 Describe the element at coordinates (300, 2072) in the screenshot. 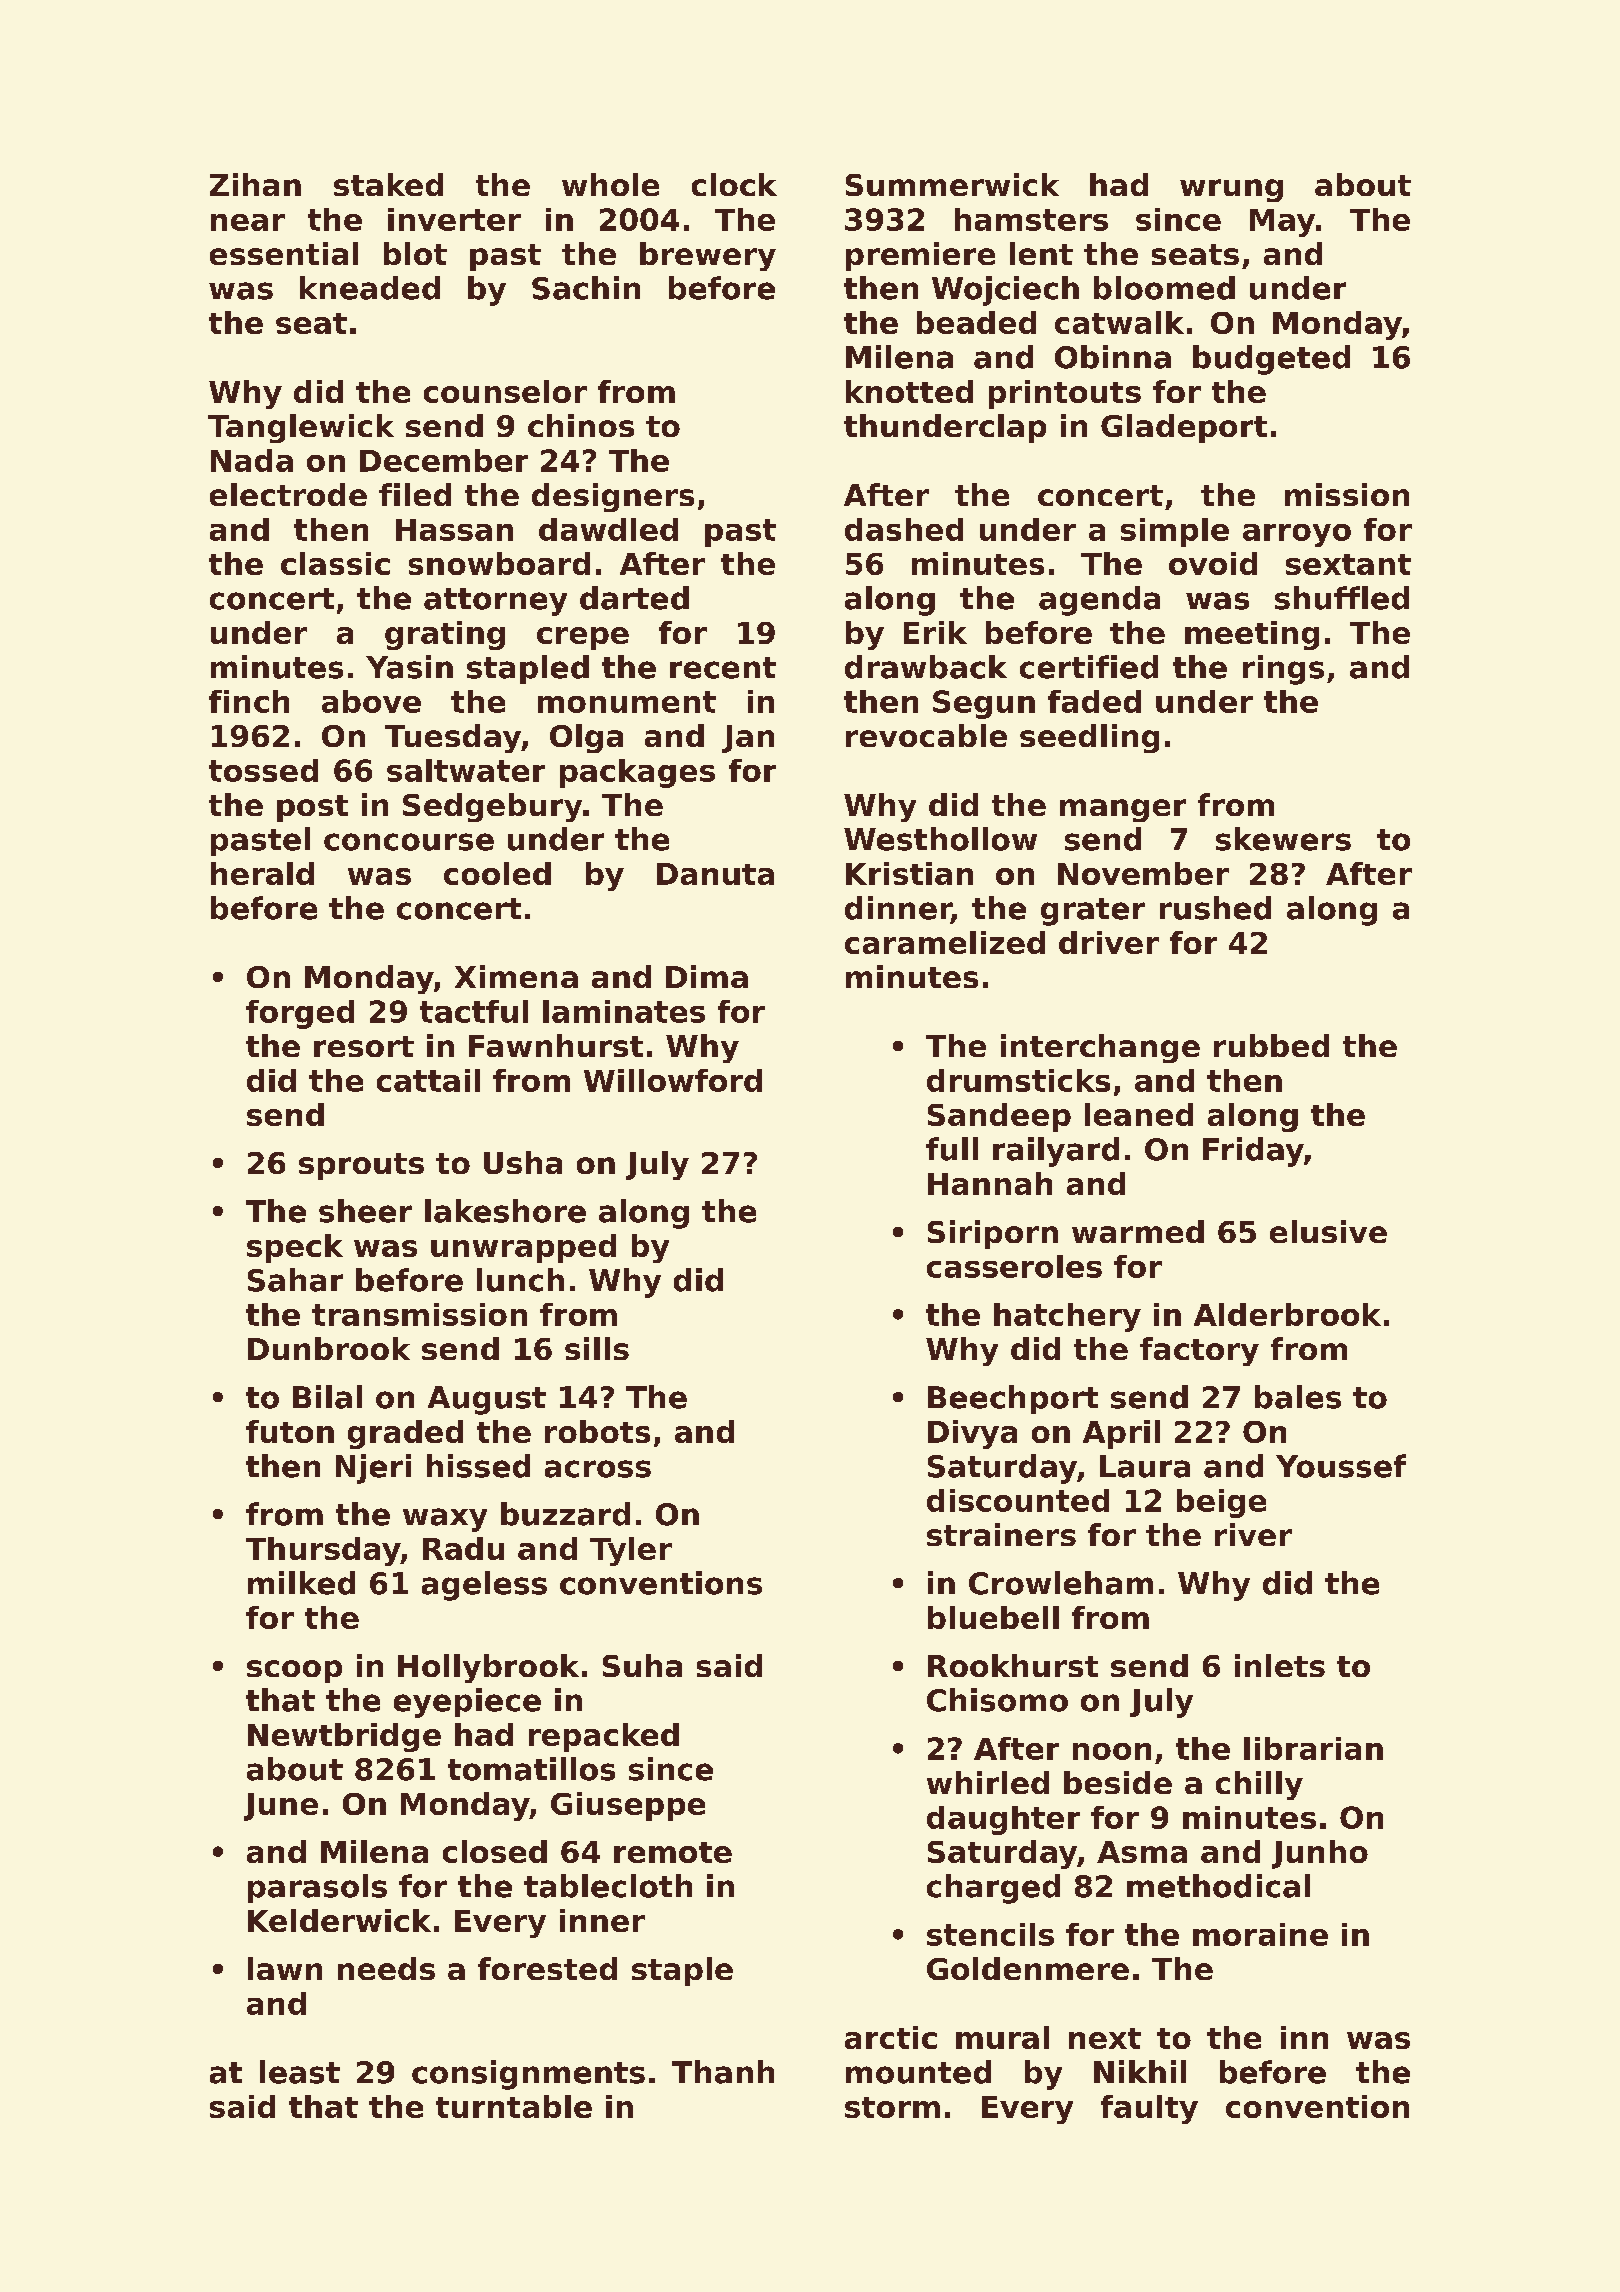

I see `least` at that location.
